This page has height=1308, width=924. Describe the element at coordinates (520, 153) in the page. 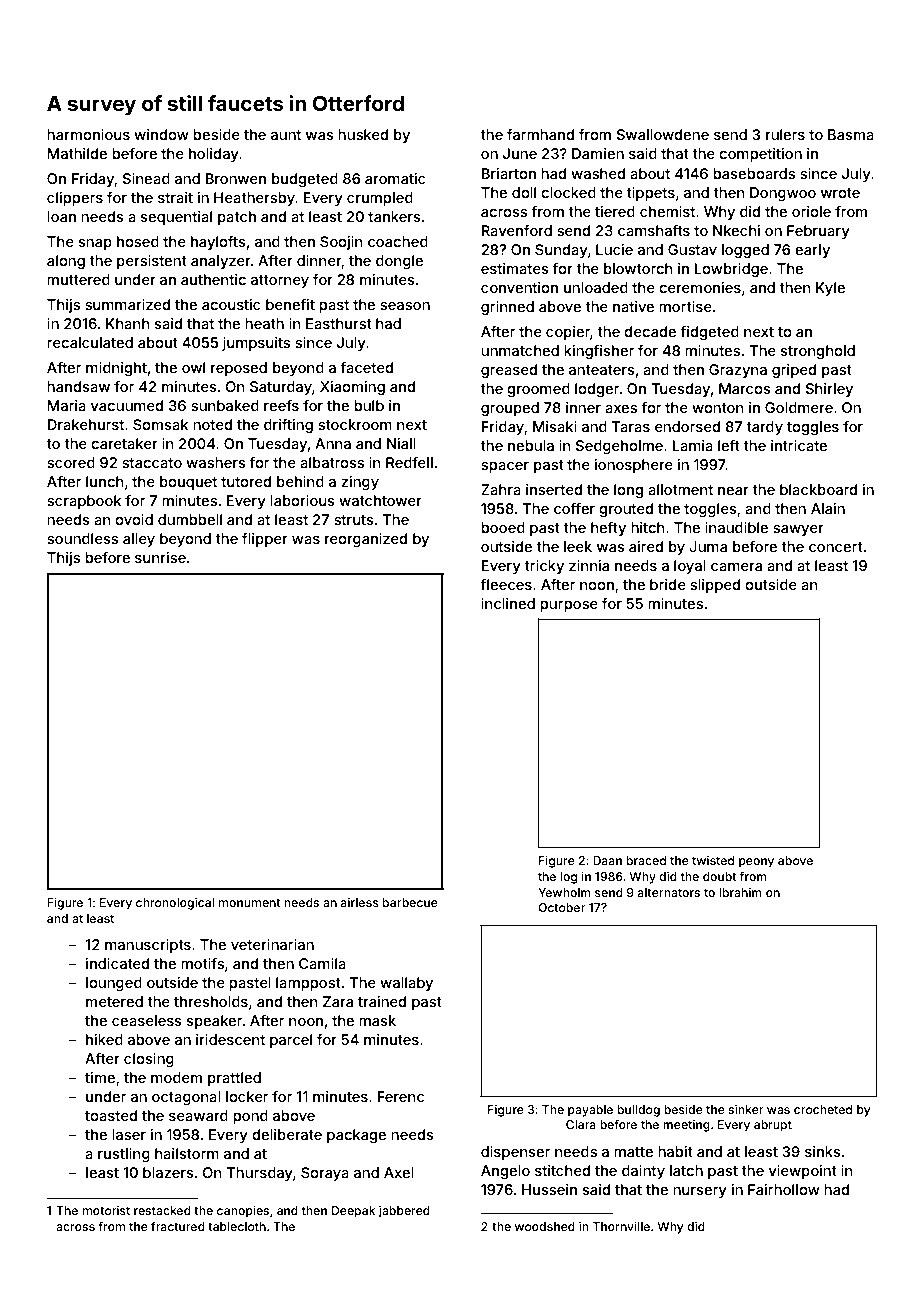

I see `June` at that location.
